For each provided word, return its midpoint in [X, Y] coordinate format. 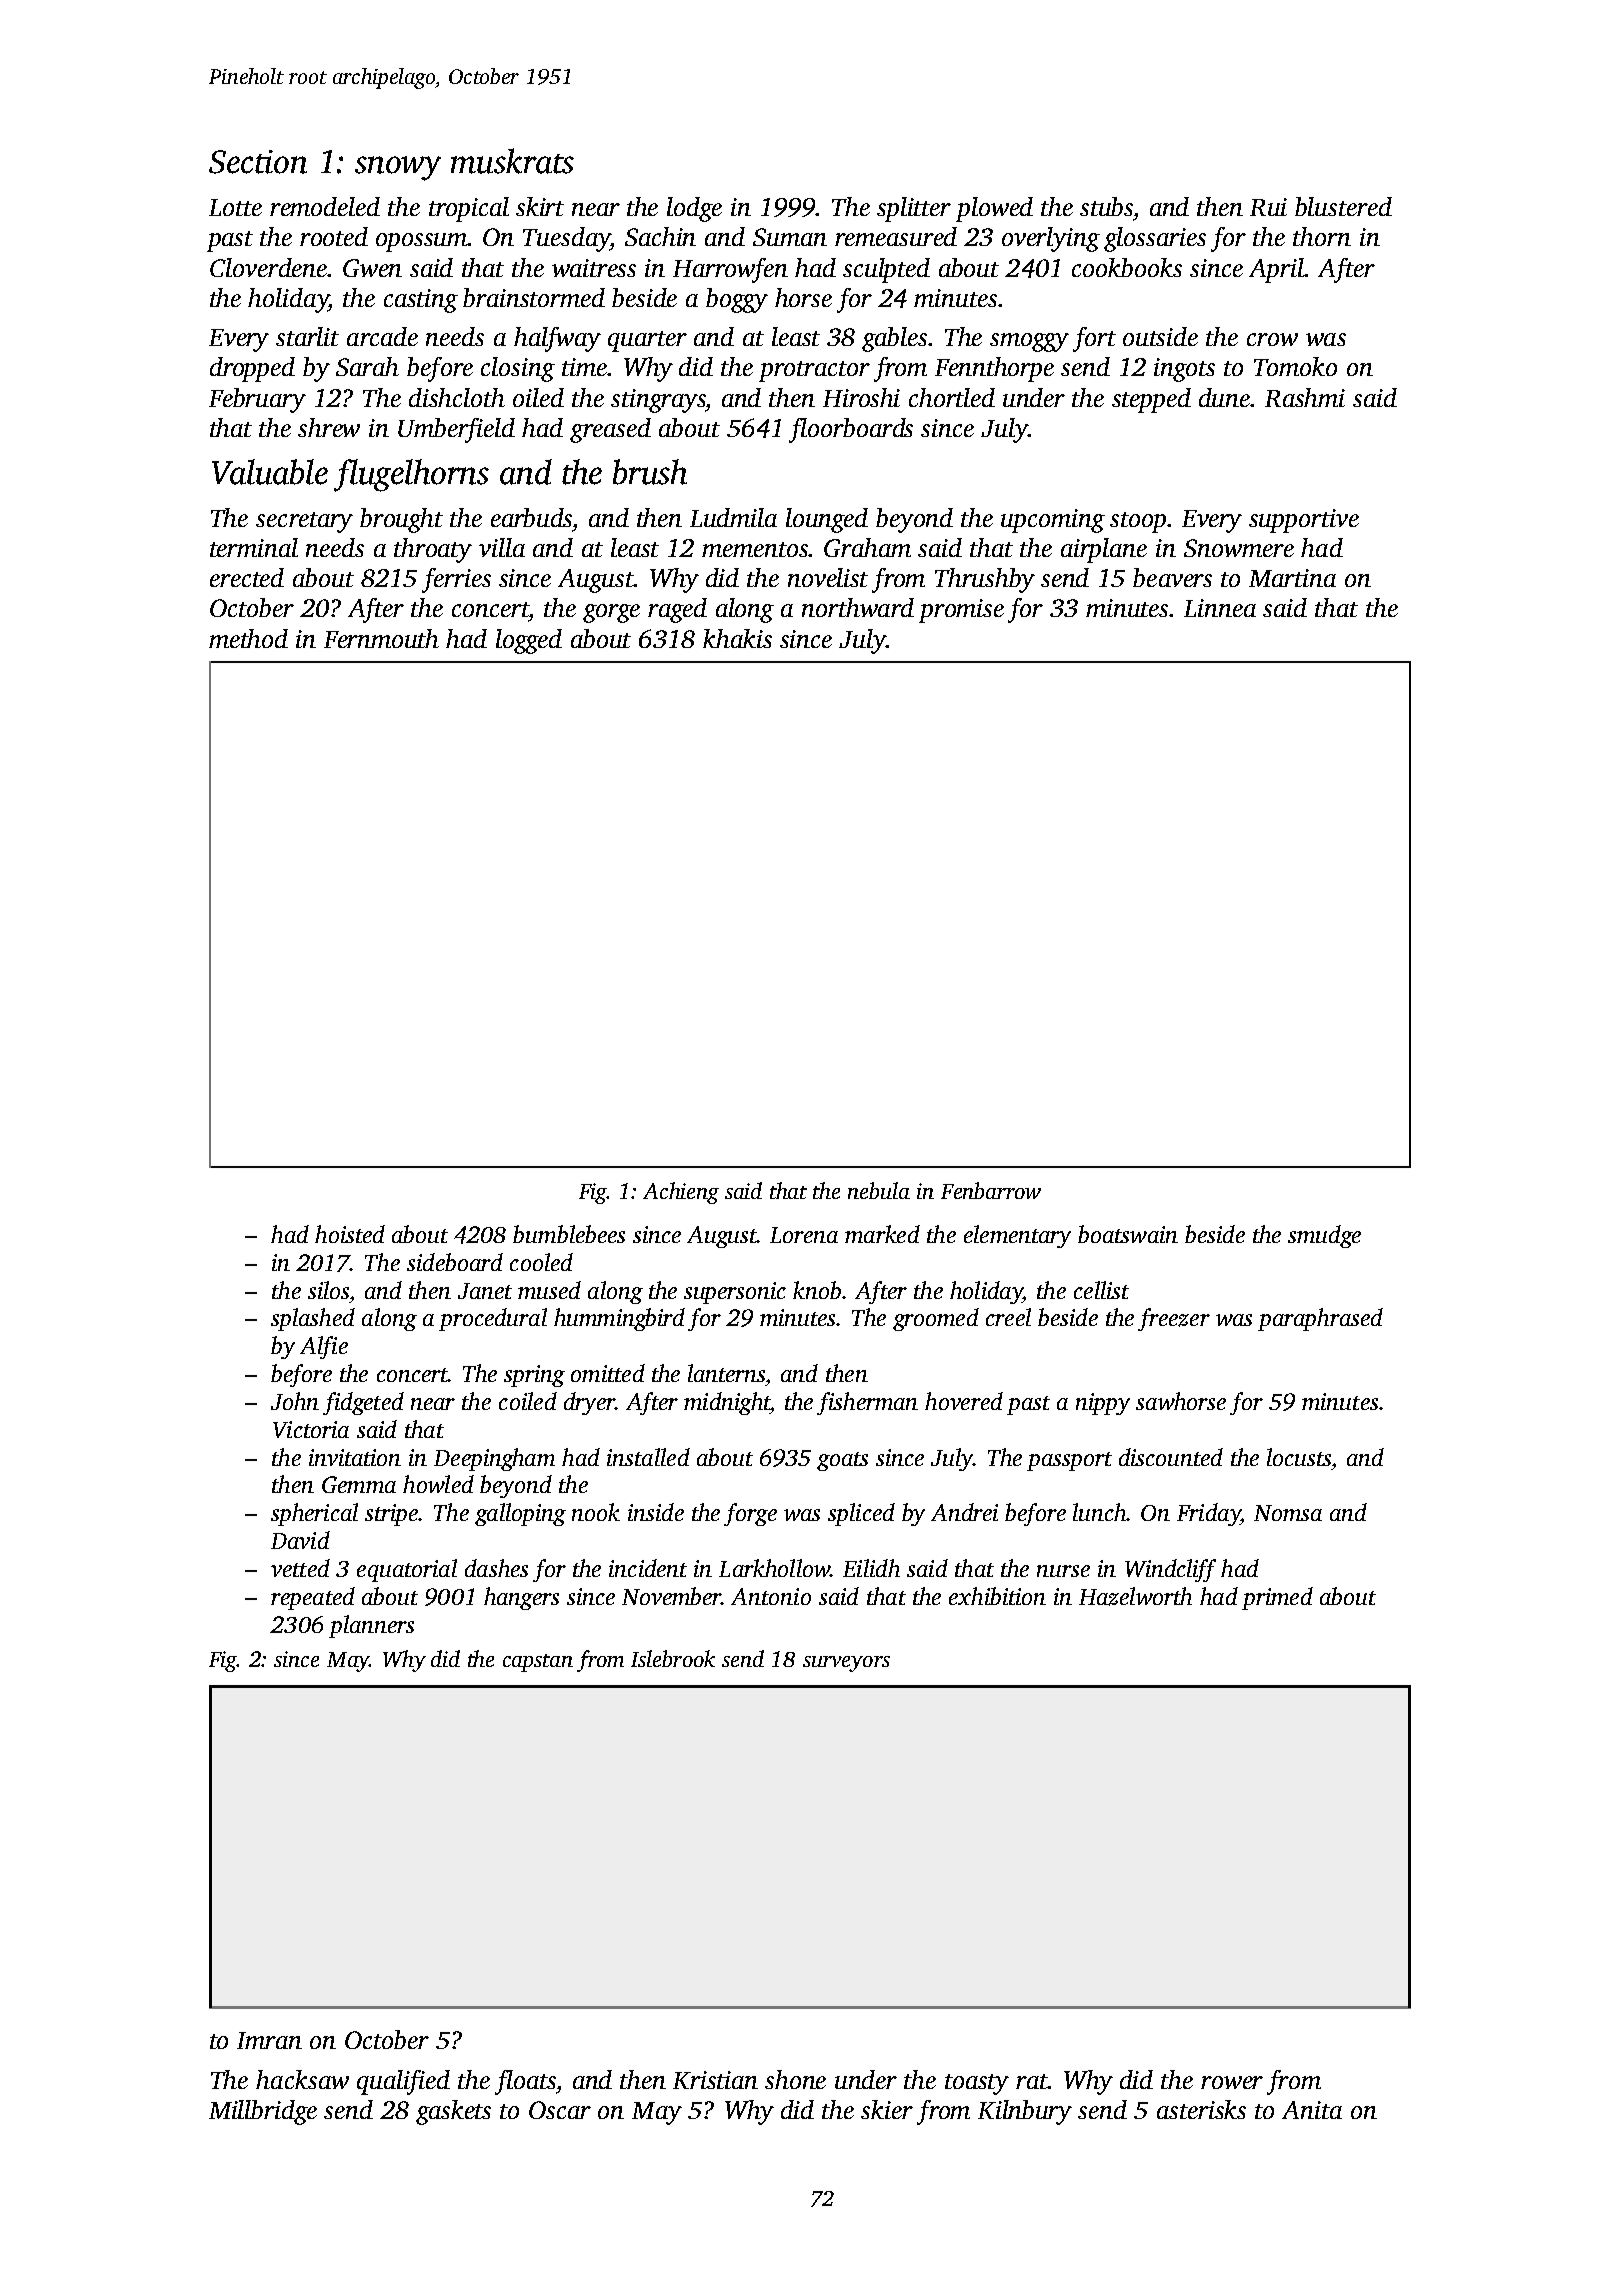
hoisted [350, 1234]
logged [529, 641]
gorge [611, 613]
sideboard [455, 1262]
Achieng [681, 1193]
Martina [1292, 578]
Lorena [804, 1235]
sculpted [886, 270]
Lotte [235, 207]
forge [750, 1514]
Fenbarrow [991, 1190]
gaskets [453, 2112]
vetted [300, 1568]
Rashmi [1305, 397]
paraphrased [1320, 1319]
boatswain [1128, 1234]
